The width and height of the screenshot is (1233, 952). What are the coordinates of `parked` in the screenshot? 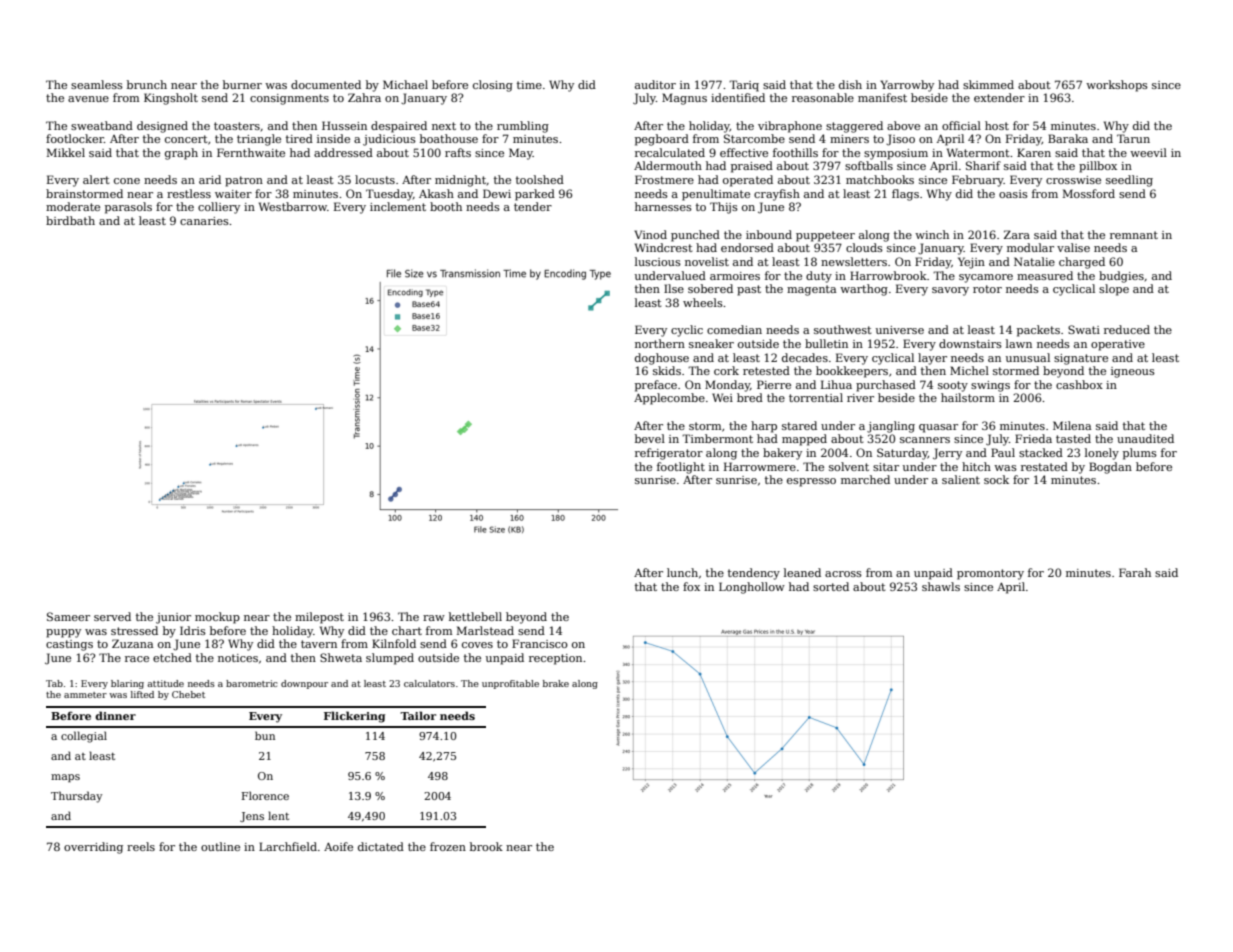 It's located at (535, 195).
